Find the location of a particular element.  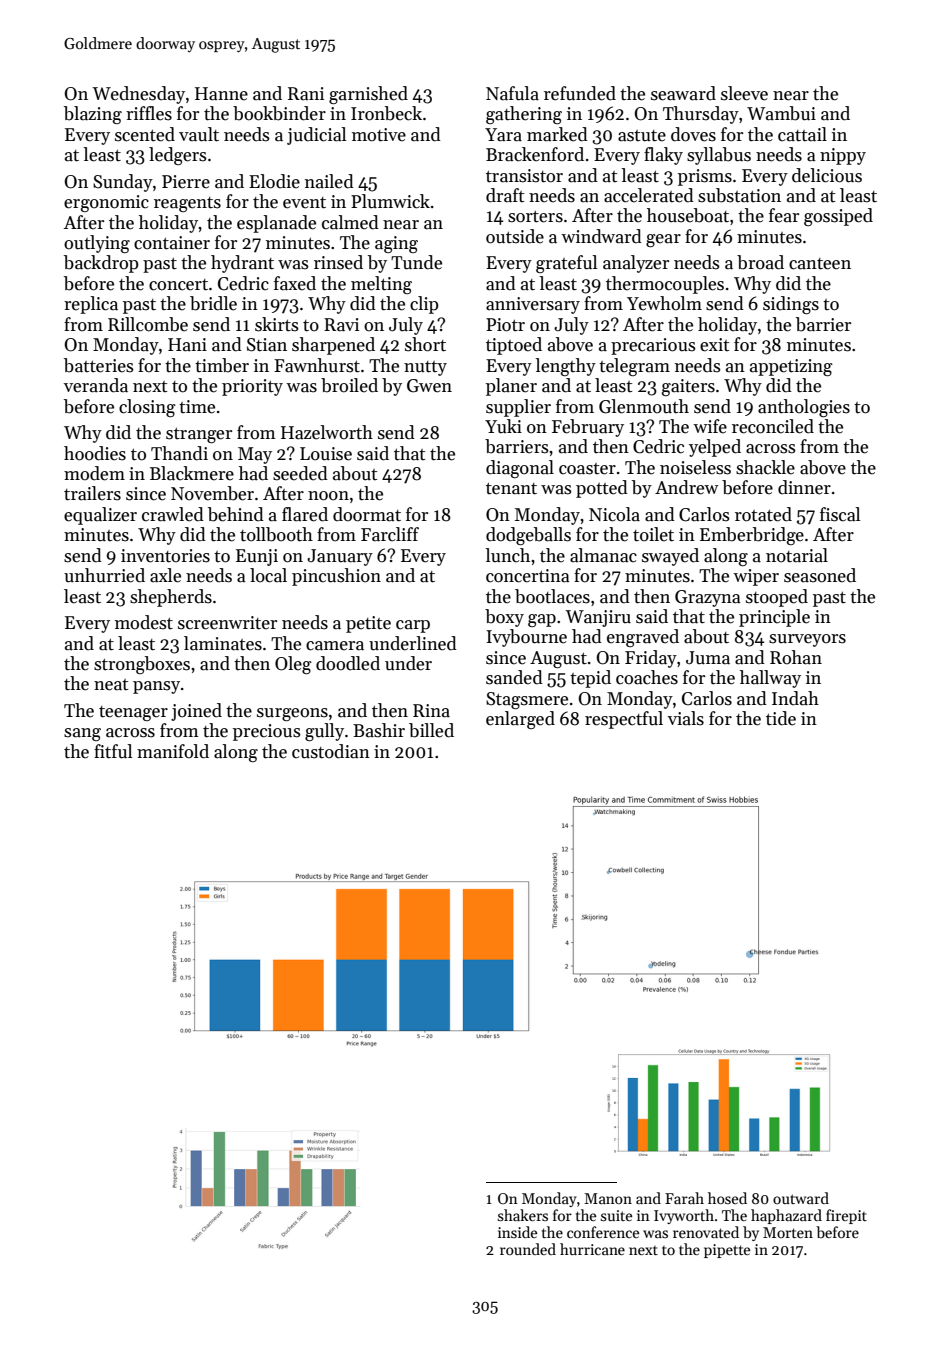

rounded is located at coordinates (528, 1249).
